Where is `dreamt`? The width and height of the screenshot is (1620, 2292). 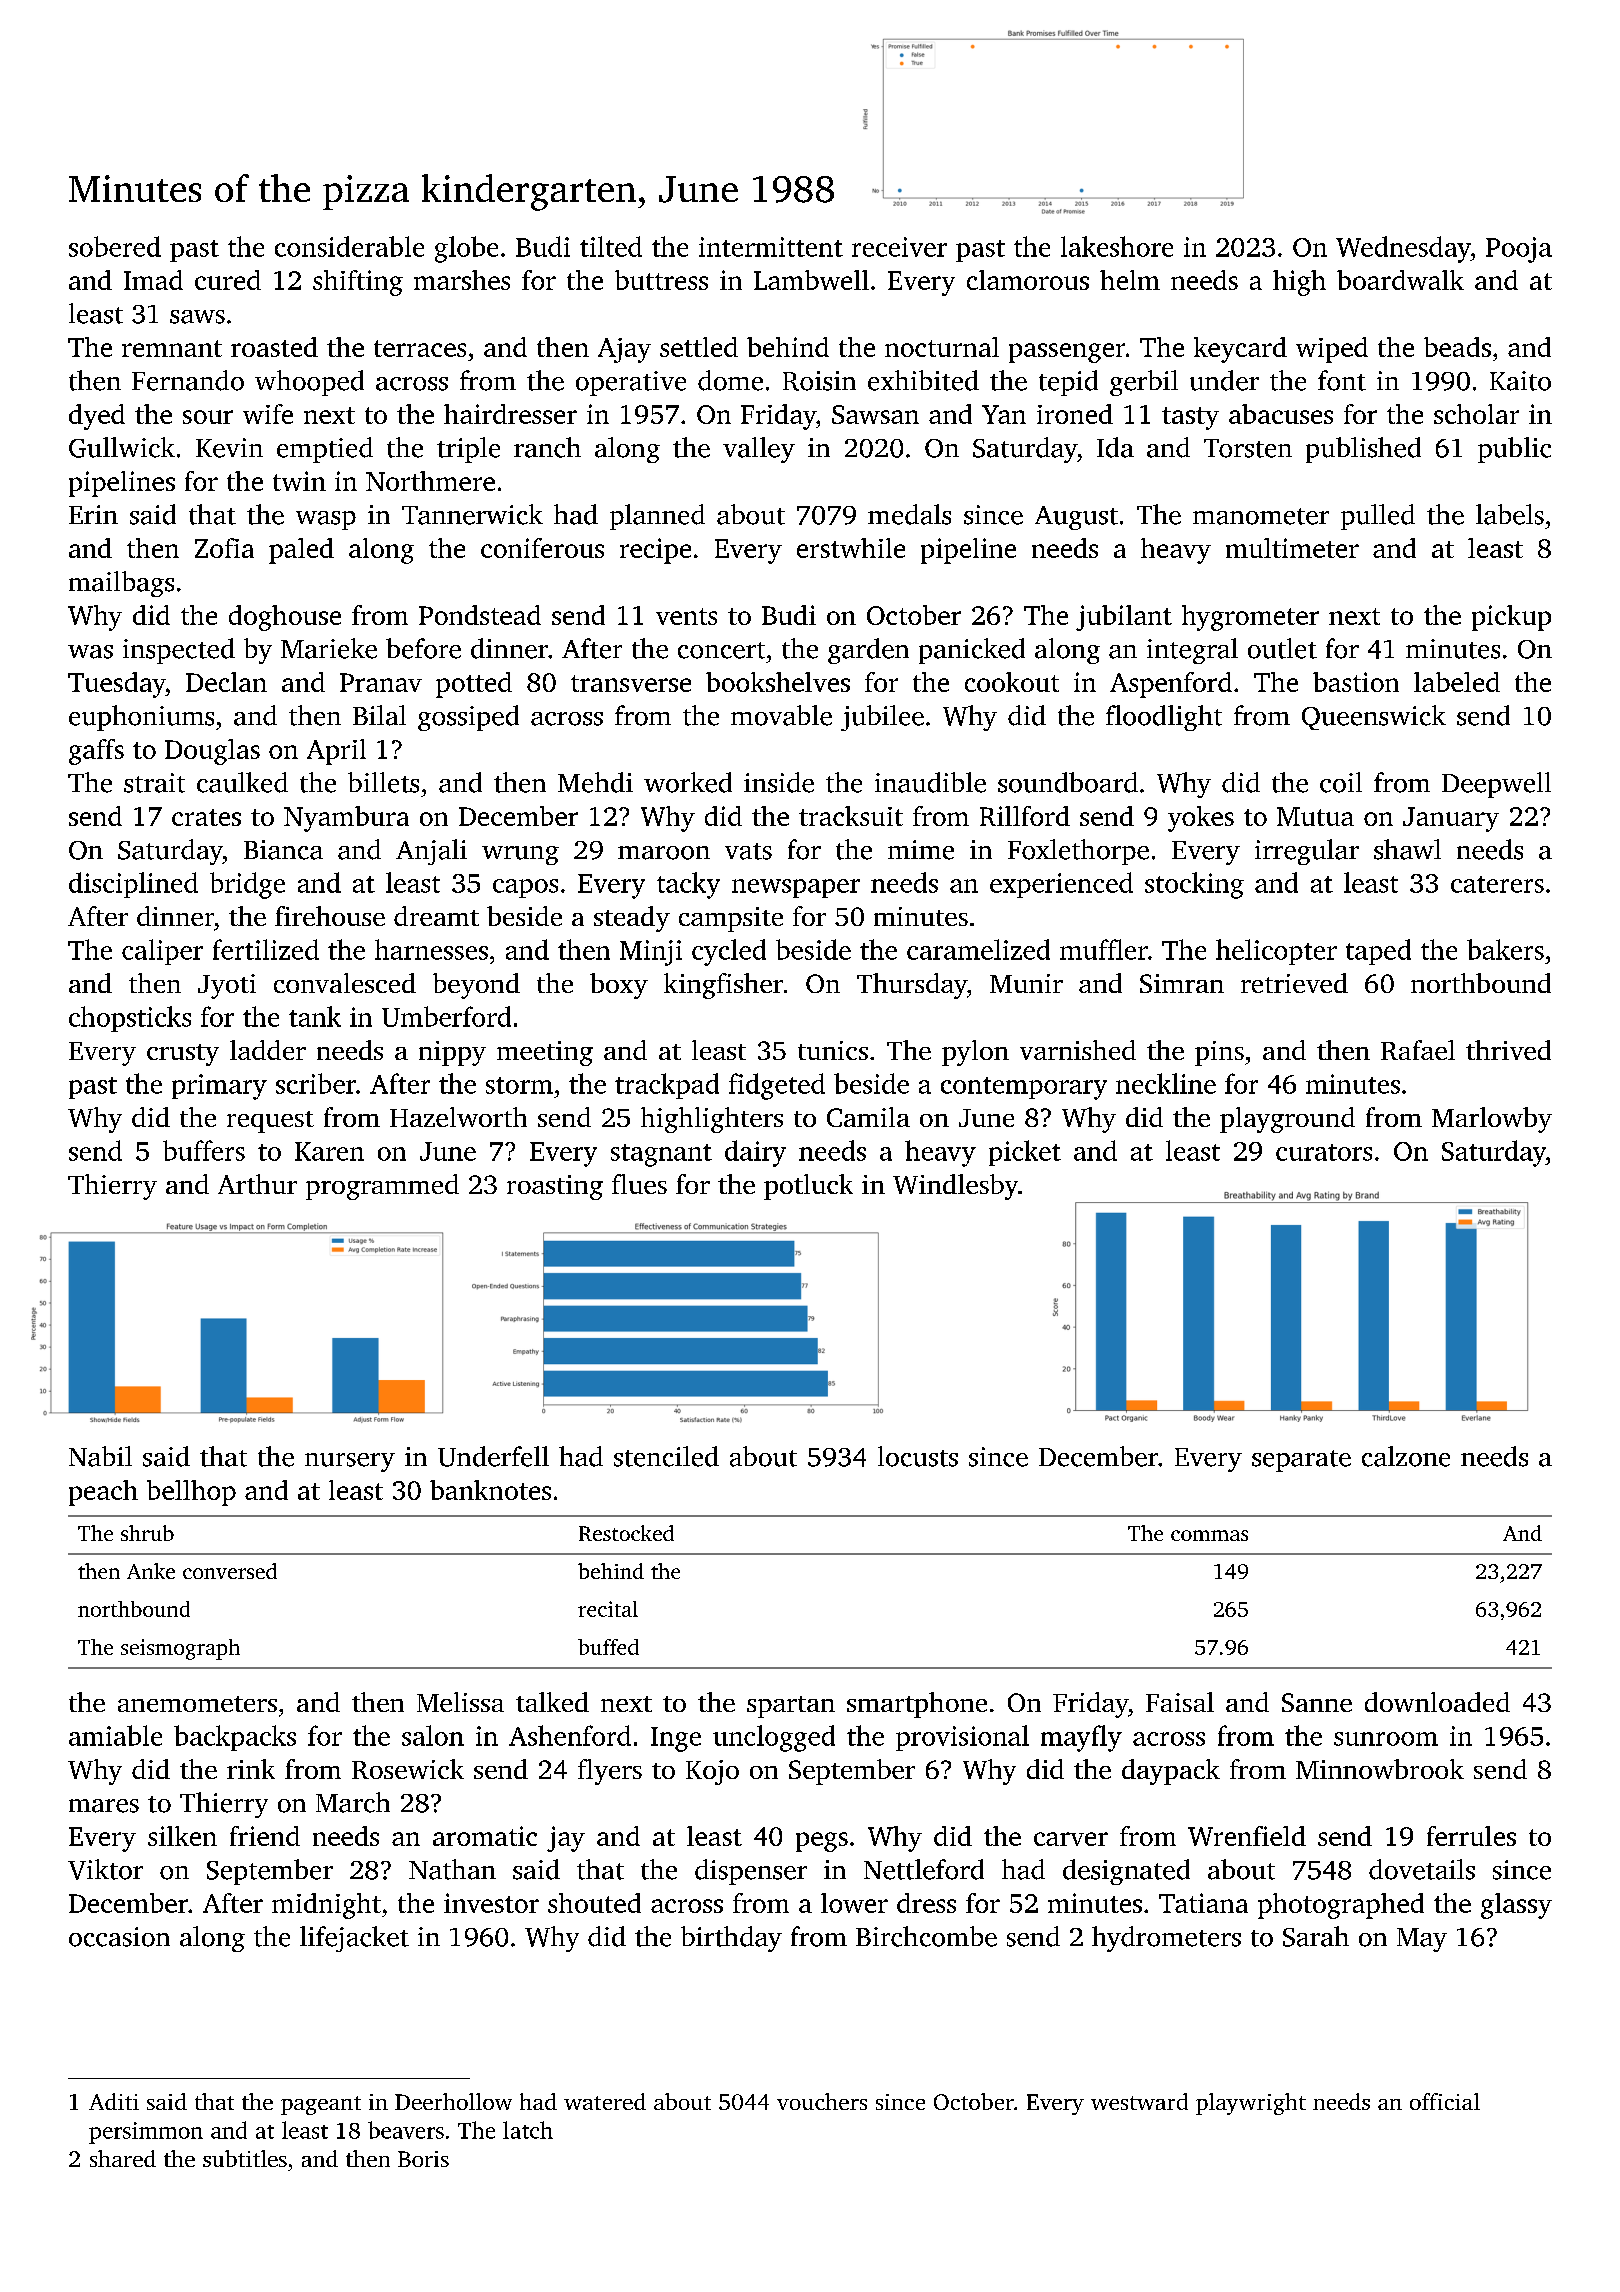
dreamt is located at coordinates (436, 916).
